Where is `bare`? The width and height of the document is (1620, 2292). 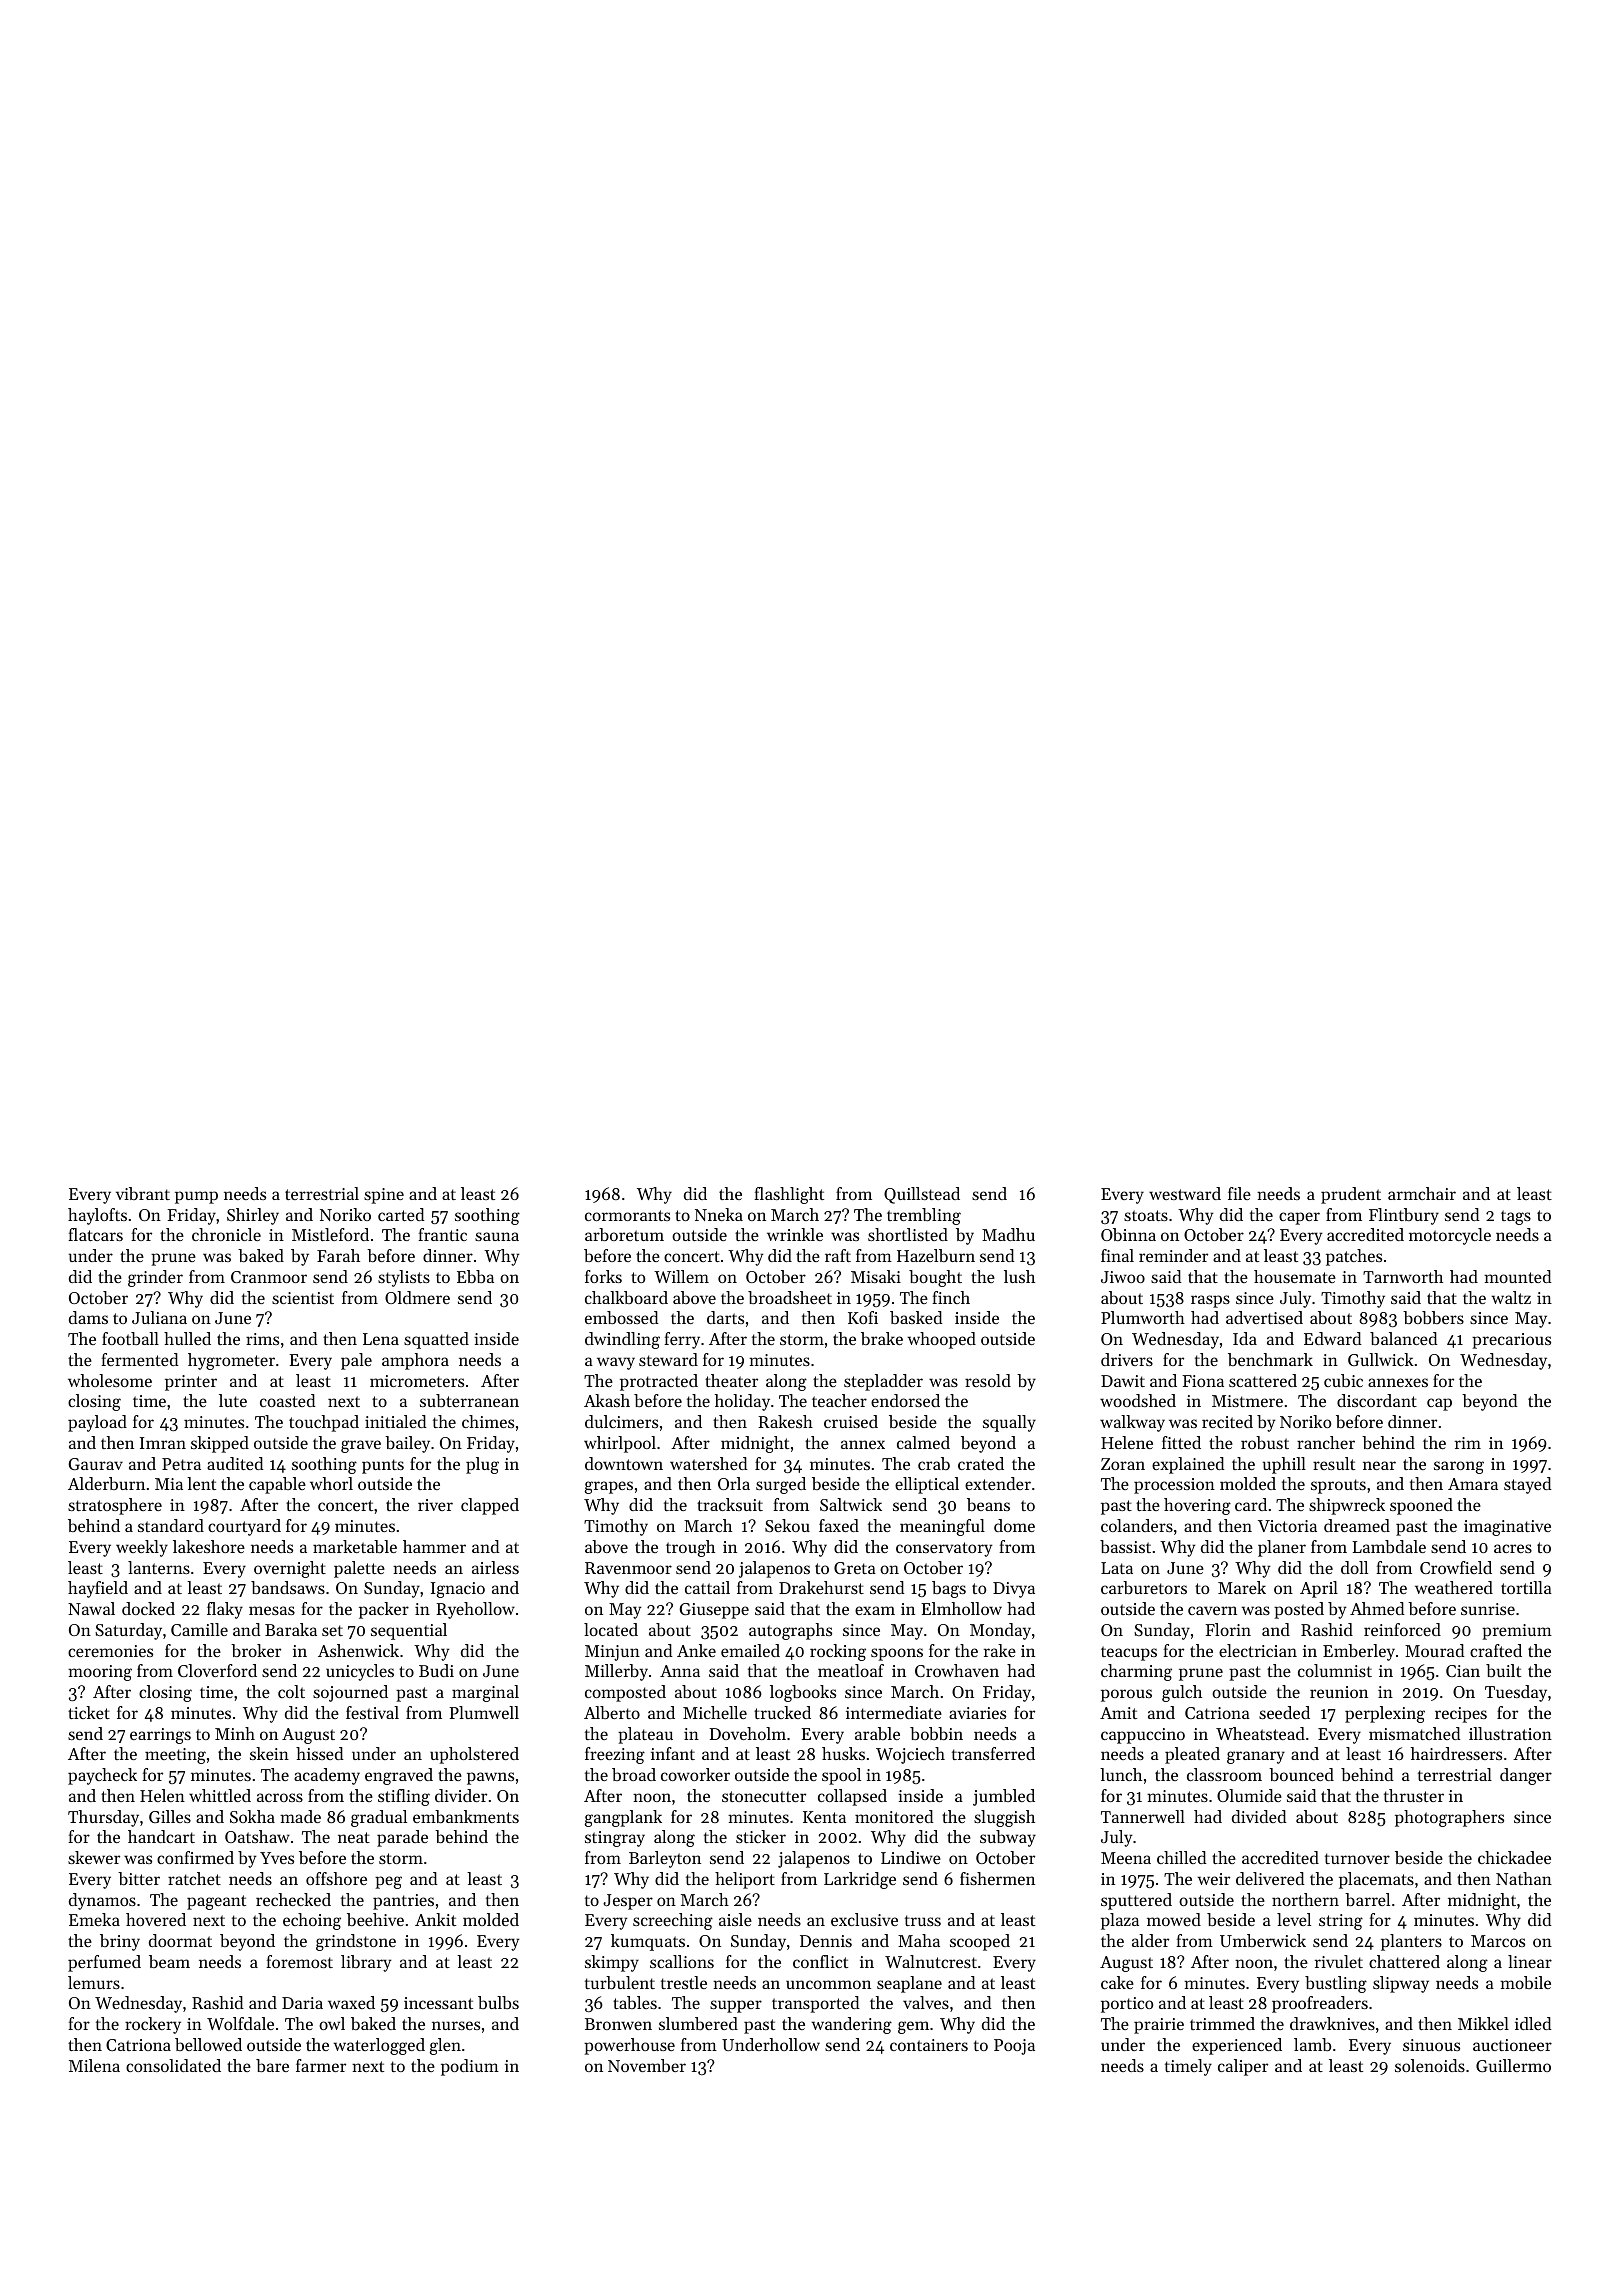 bare is located at coordinates (272, 2065).
